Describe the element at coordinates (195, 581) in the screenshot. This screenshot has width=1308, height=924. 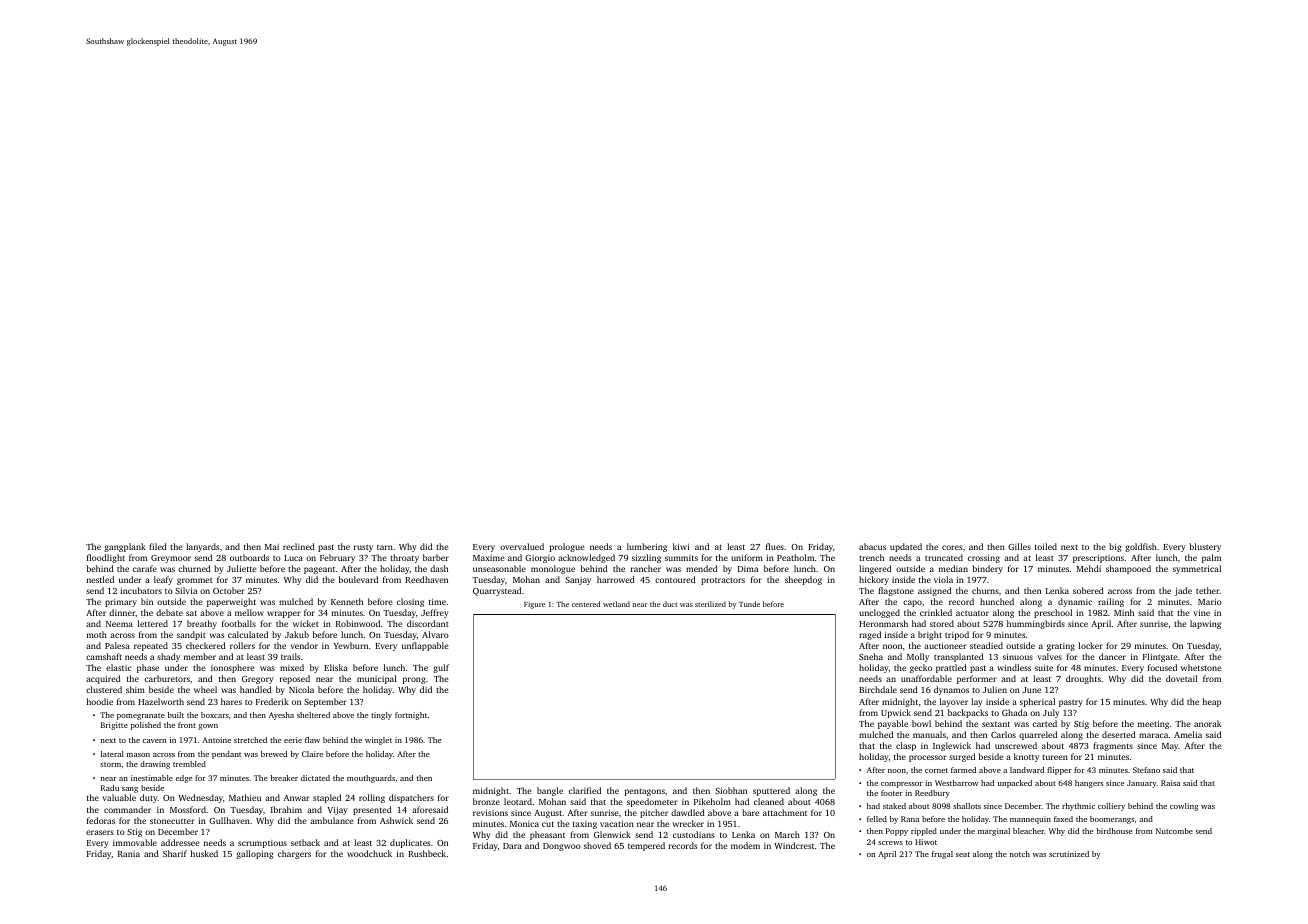
I see `grommet` at that location.
